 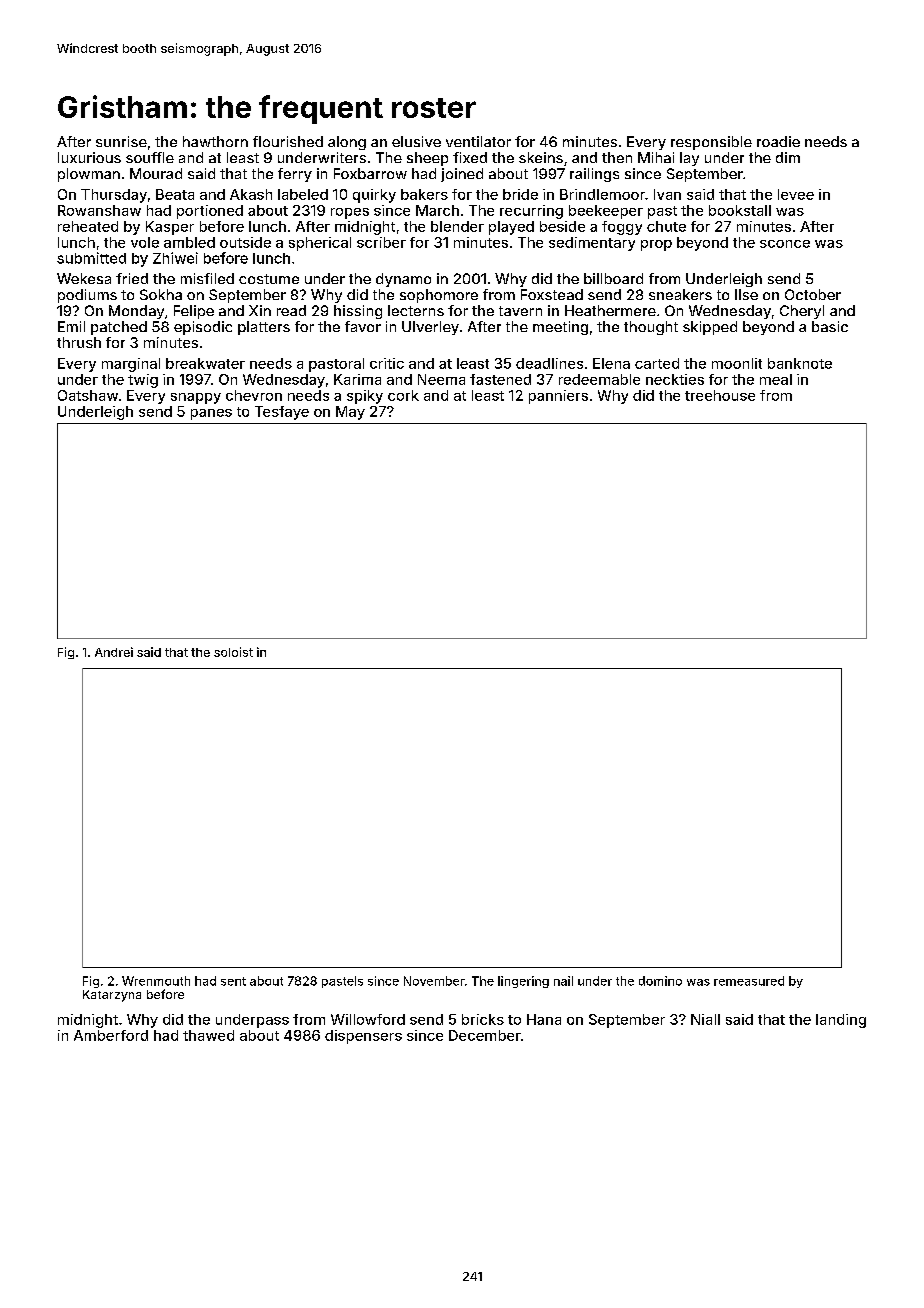 What do you see at coordinates (785, 244) in the page?
I see `sconce` at bounding box center [785, 244].
